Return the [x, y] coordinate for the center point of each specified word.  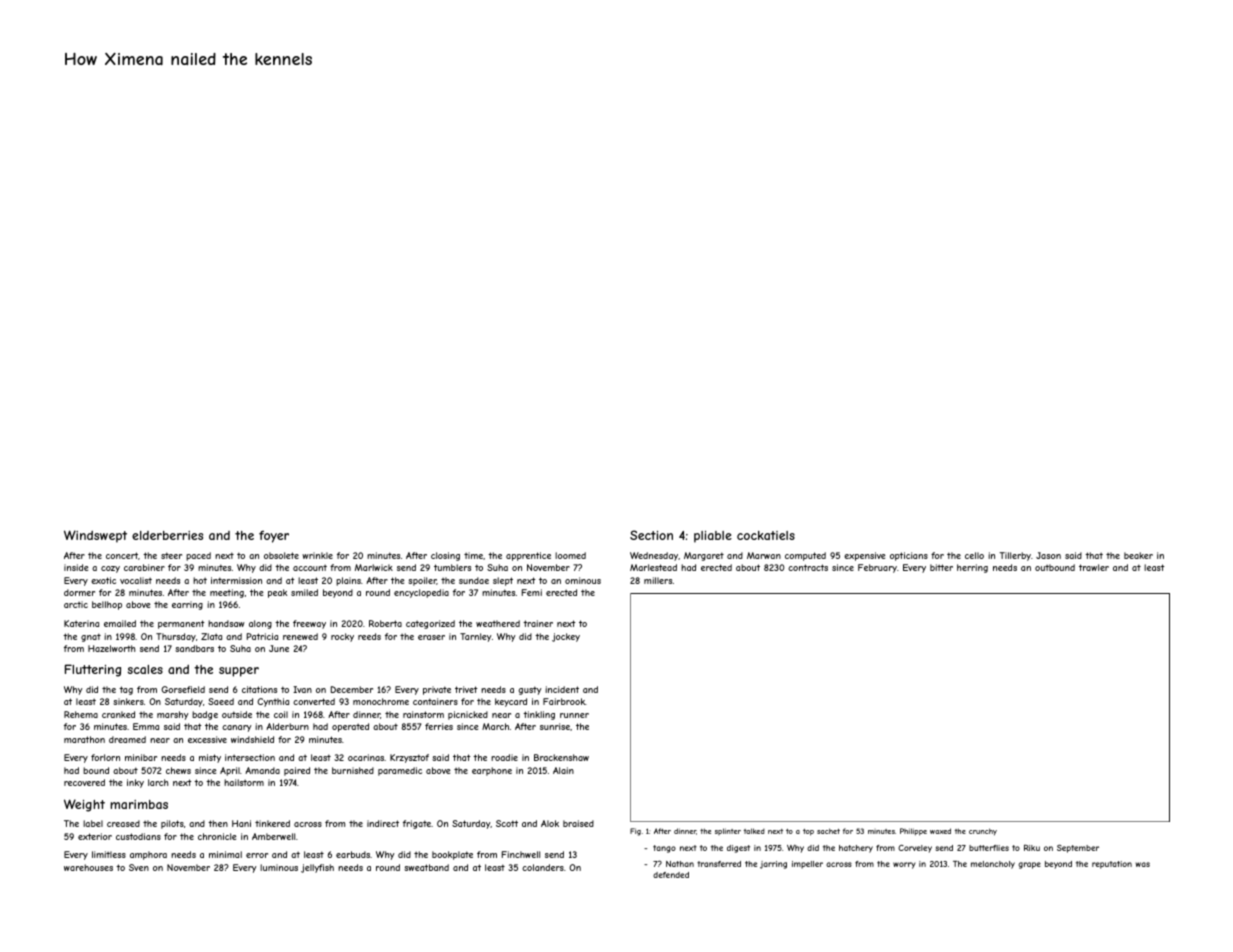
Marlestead [653, 567]
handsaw [226, 623]
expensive [865, 556]
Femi [532, 592]
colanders [543, 867]
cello [974, 555]
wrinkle [317, 555]
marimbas [139, 804]
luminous [279, 867]
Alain [563, 770]
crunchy [983, 831]
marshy [172, 715]
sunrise [555, 726]
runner [574, 715]
